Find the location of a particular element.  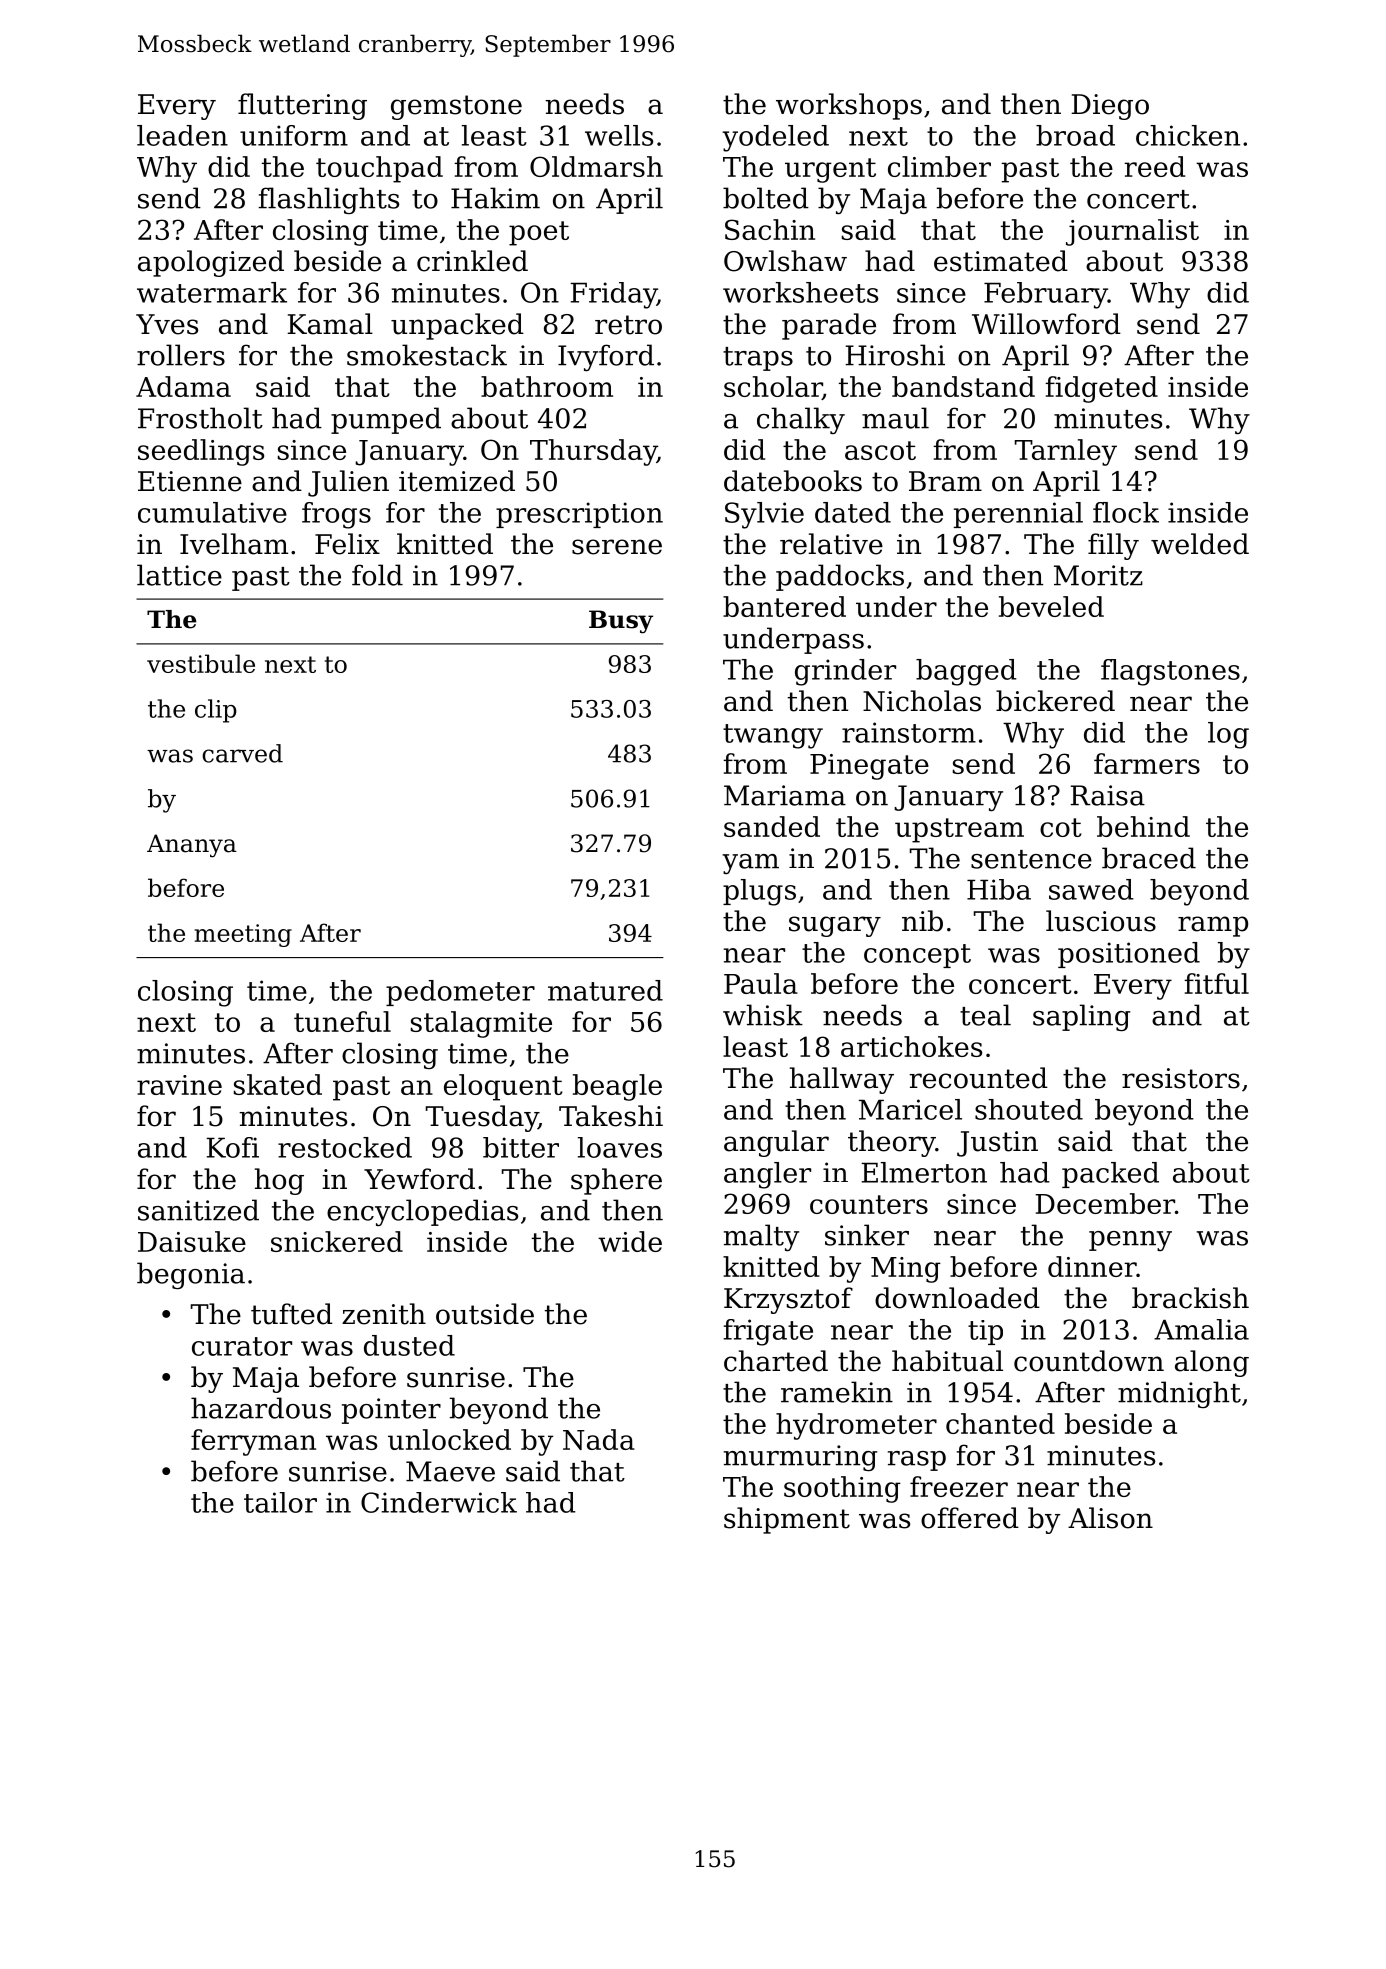

journalist is located at coordinates (1132, 232).
